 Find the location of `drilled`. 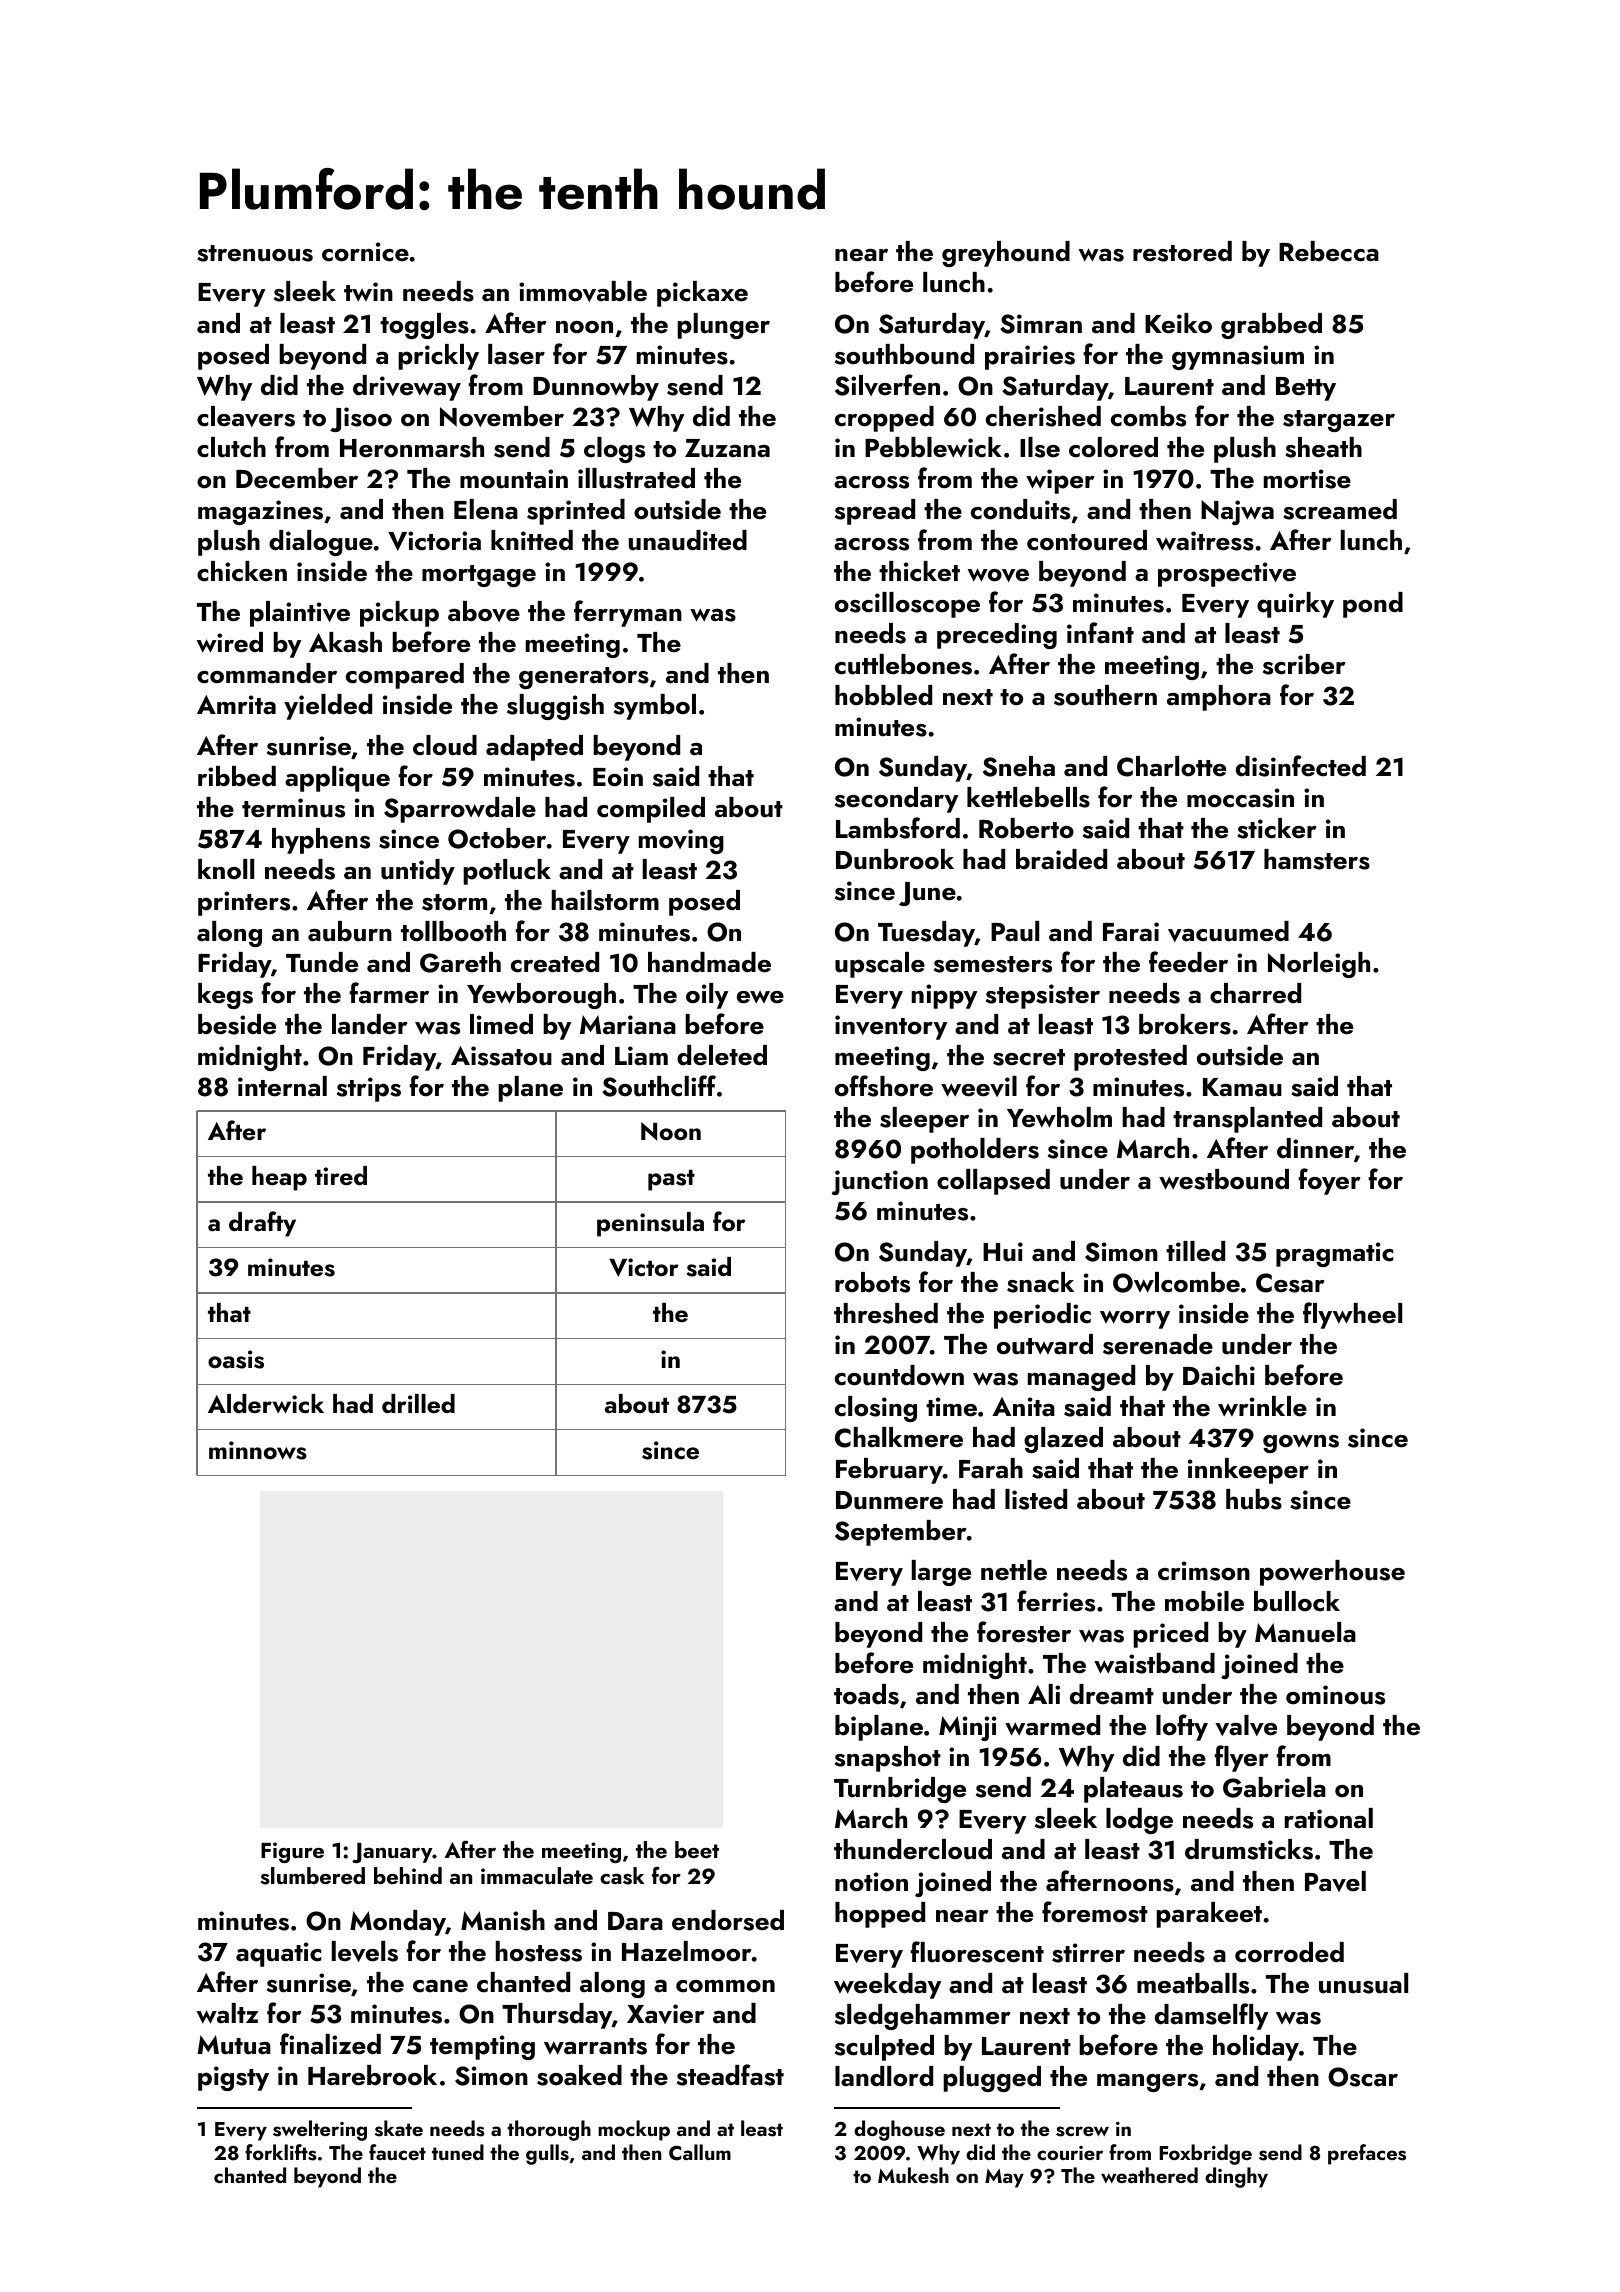

drilled is located at coordinates (418, 1403).
